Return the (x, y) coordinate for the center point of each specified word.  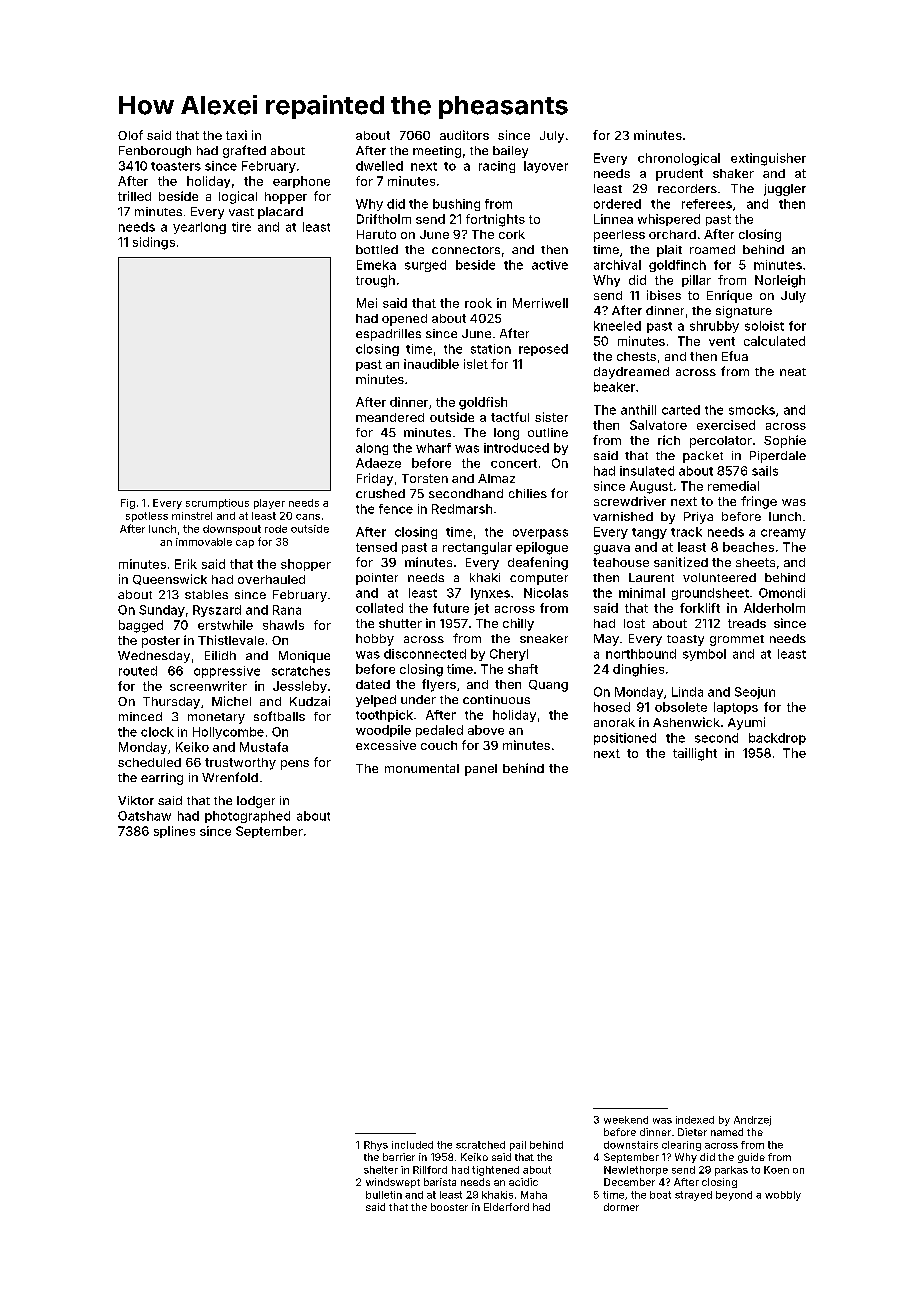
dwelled (379, 166)
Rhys (376, 1146)
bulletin (384, 1195)
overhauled (271, 579)
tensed (376, 547)
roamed (712, 249)
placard (280, 213)
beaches (748, 547)
